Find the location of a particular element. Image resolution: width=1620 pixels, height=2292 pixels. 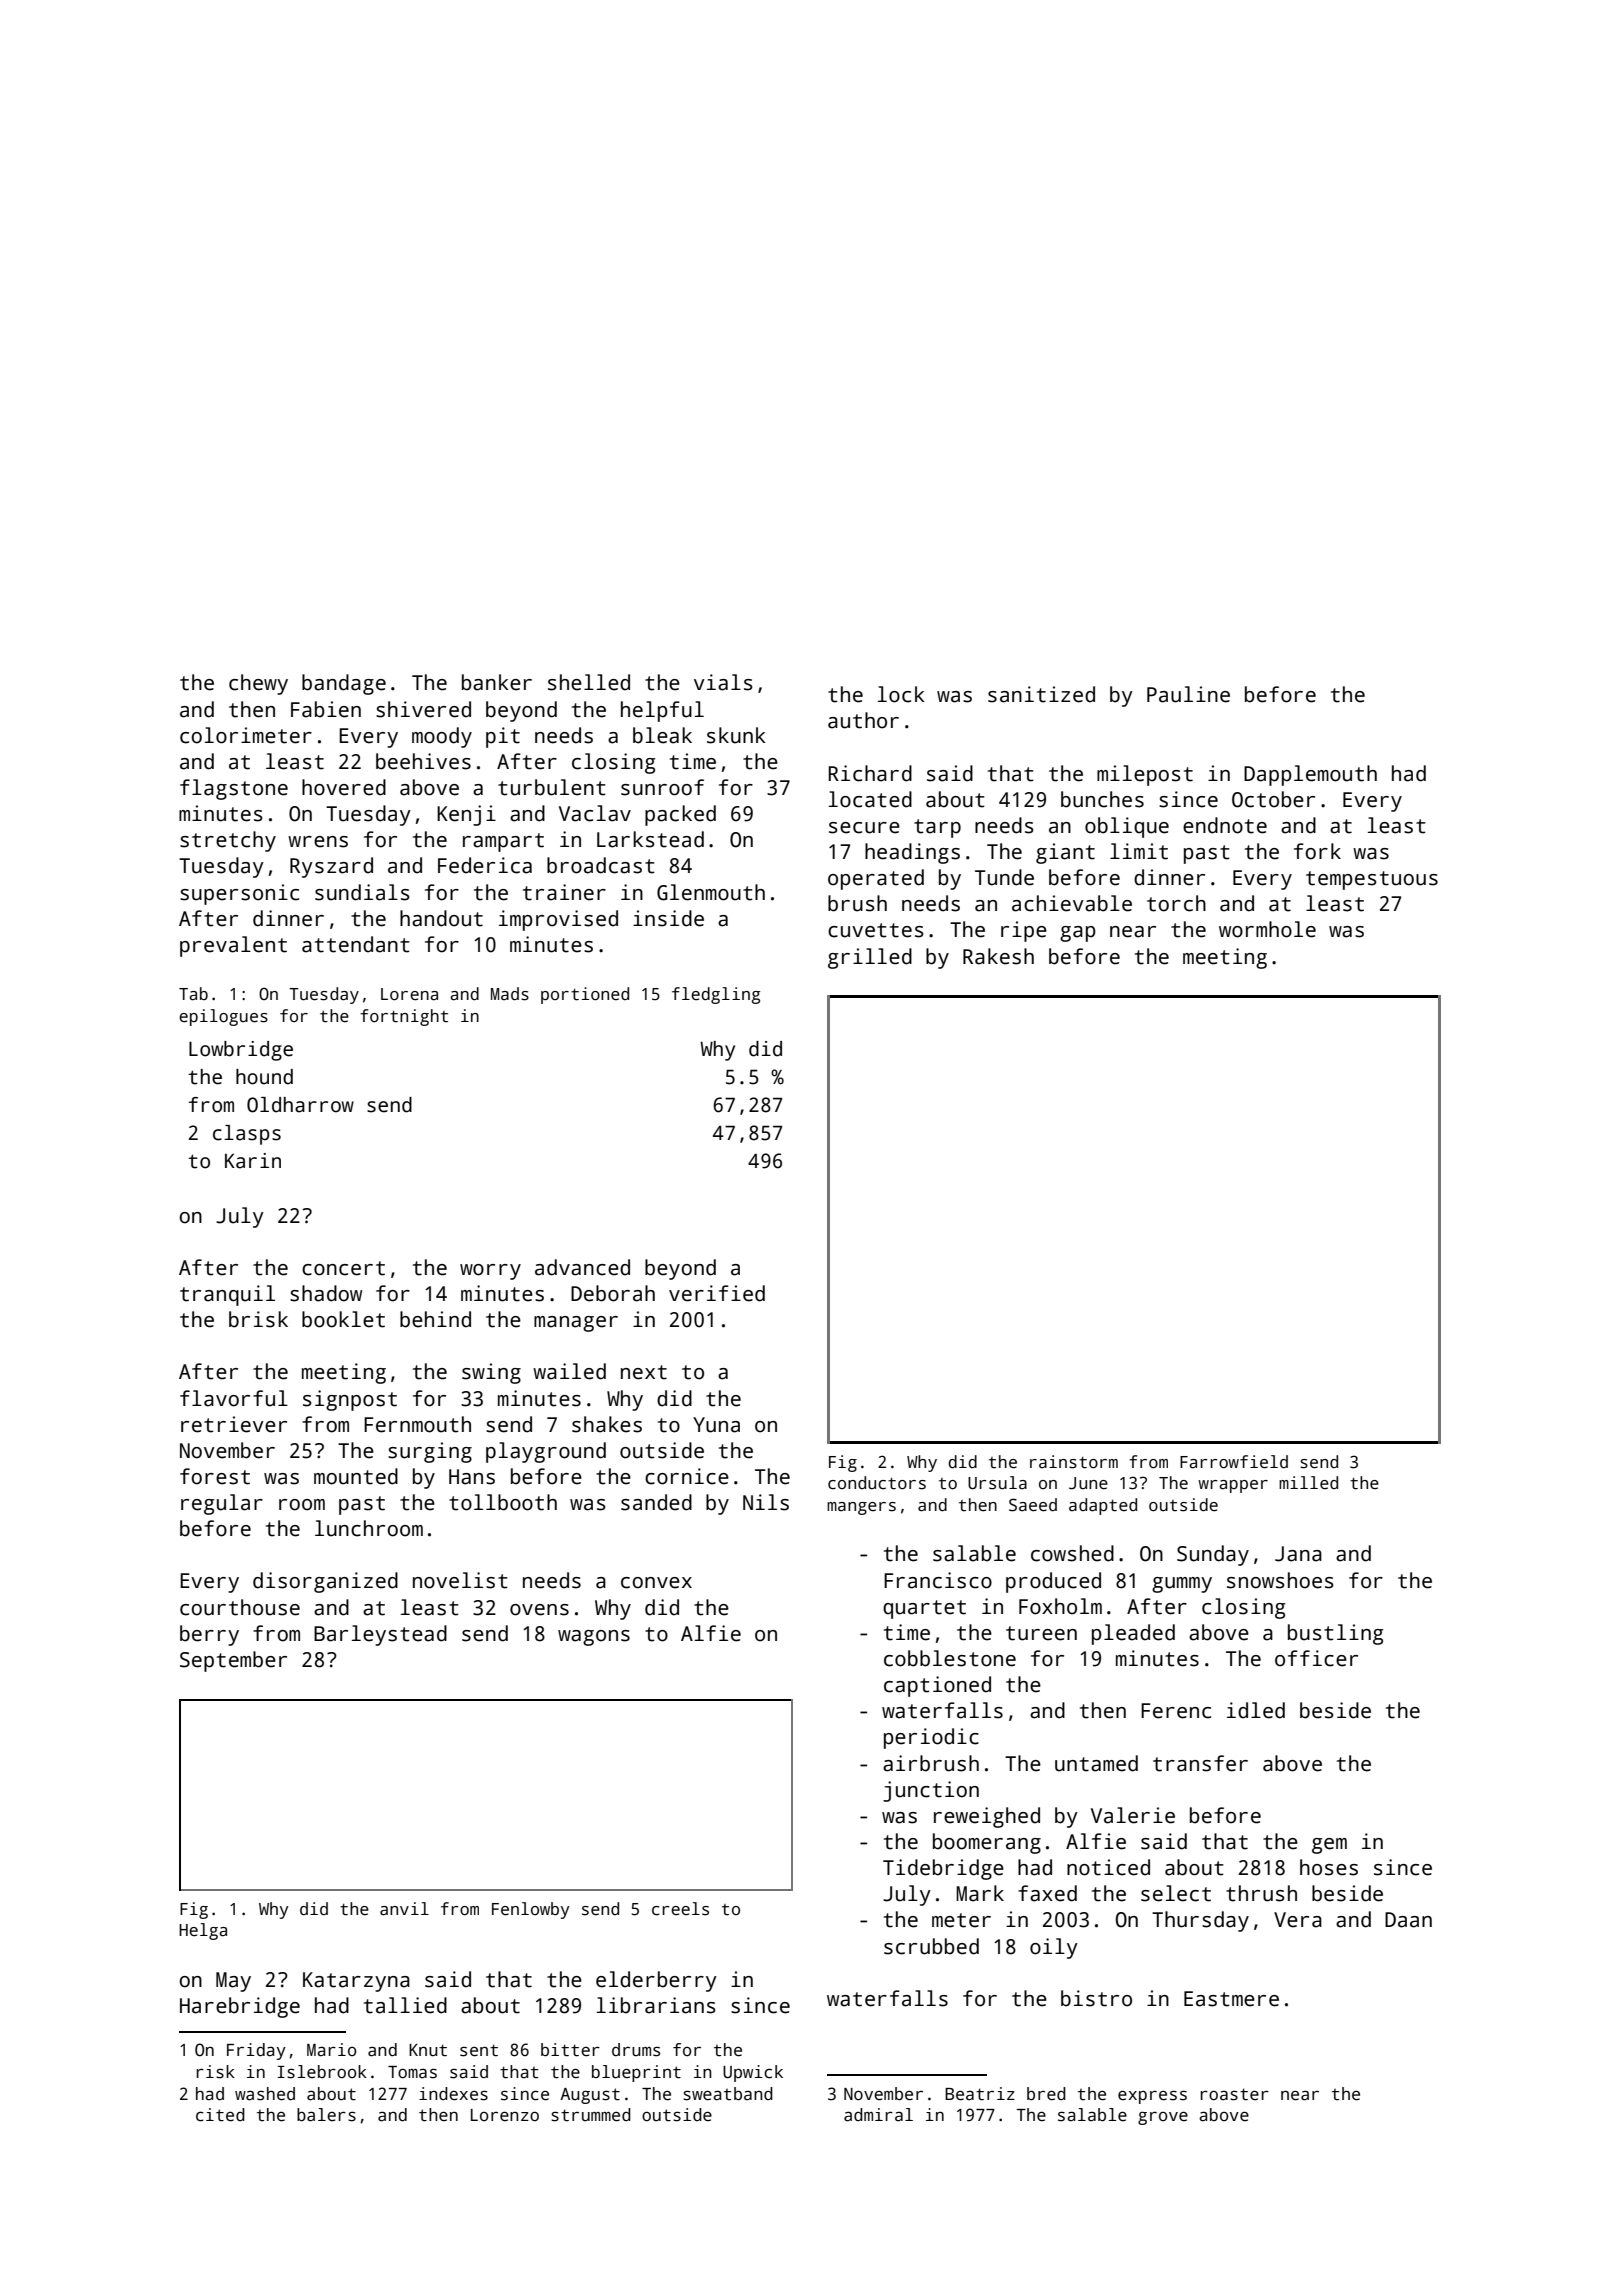

anvil is located at coordinates (404, 1909).
